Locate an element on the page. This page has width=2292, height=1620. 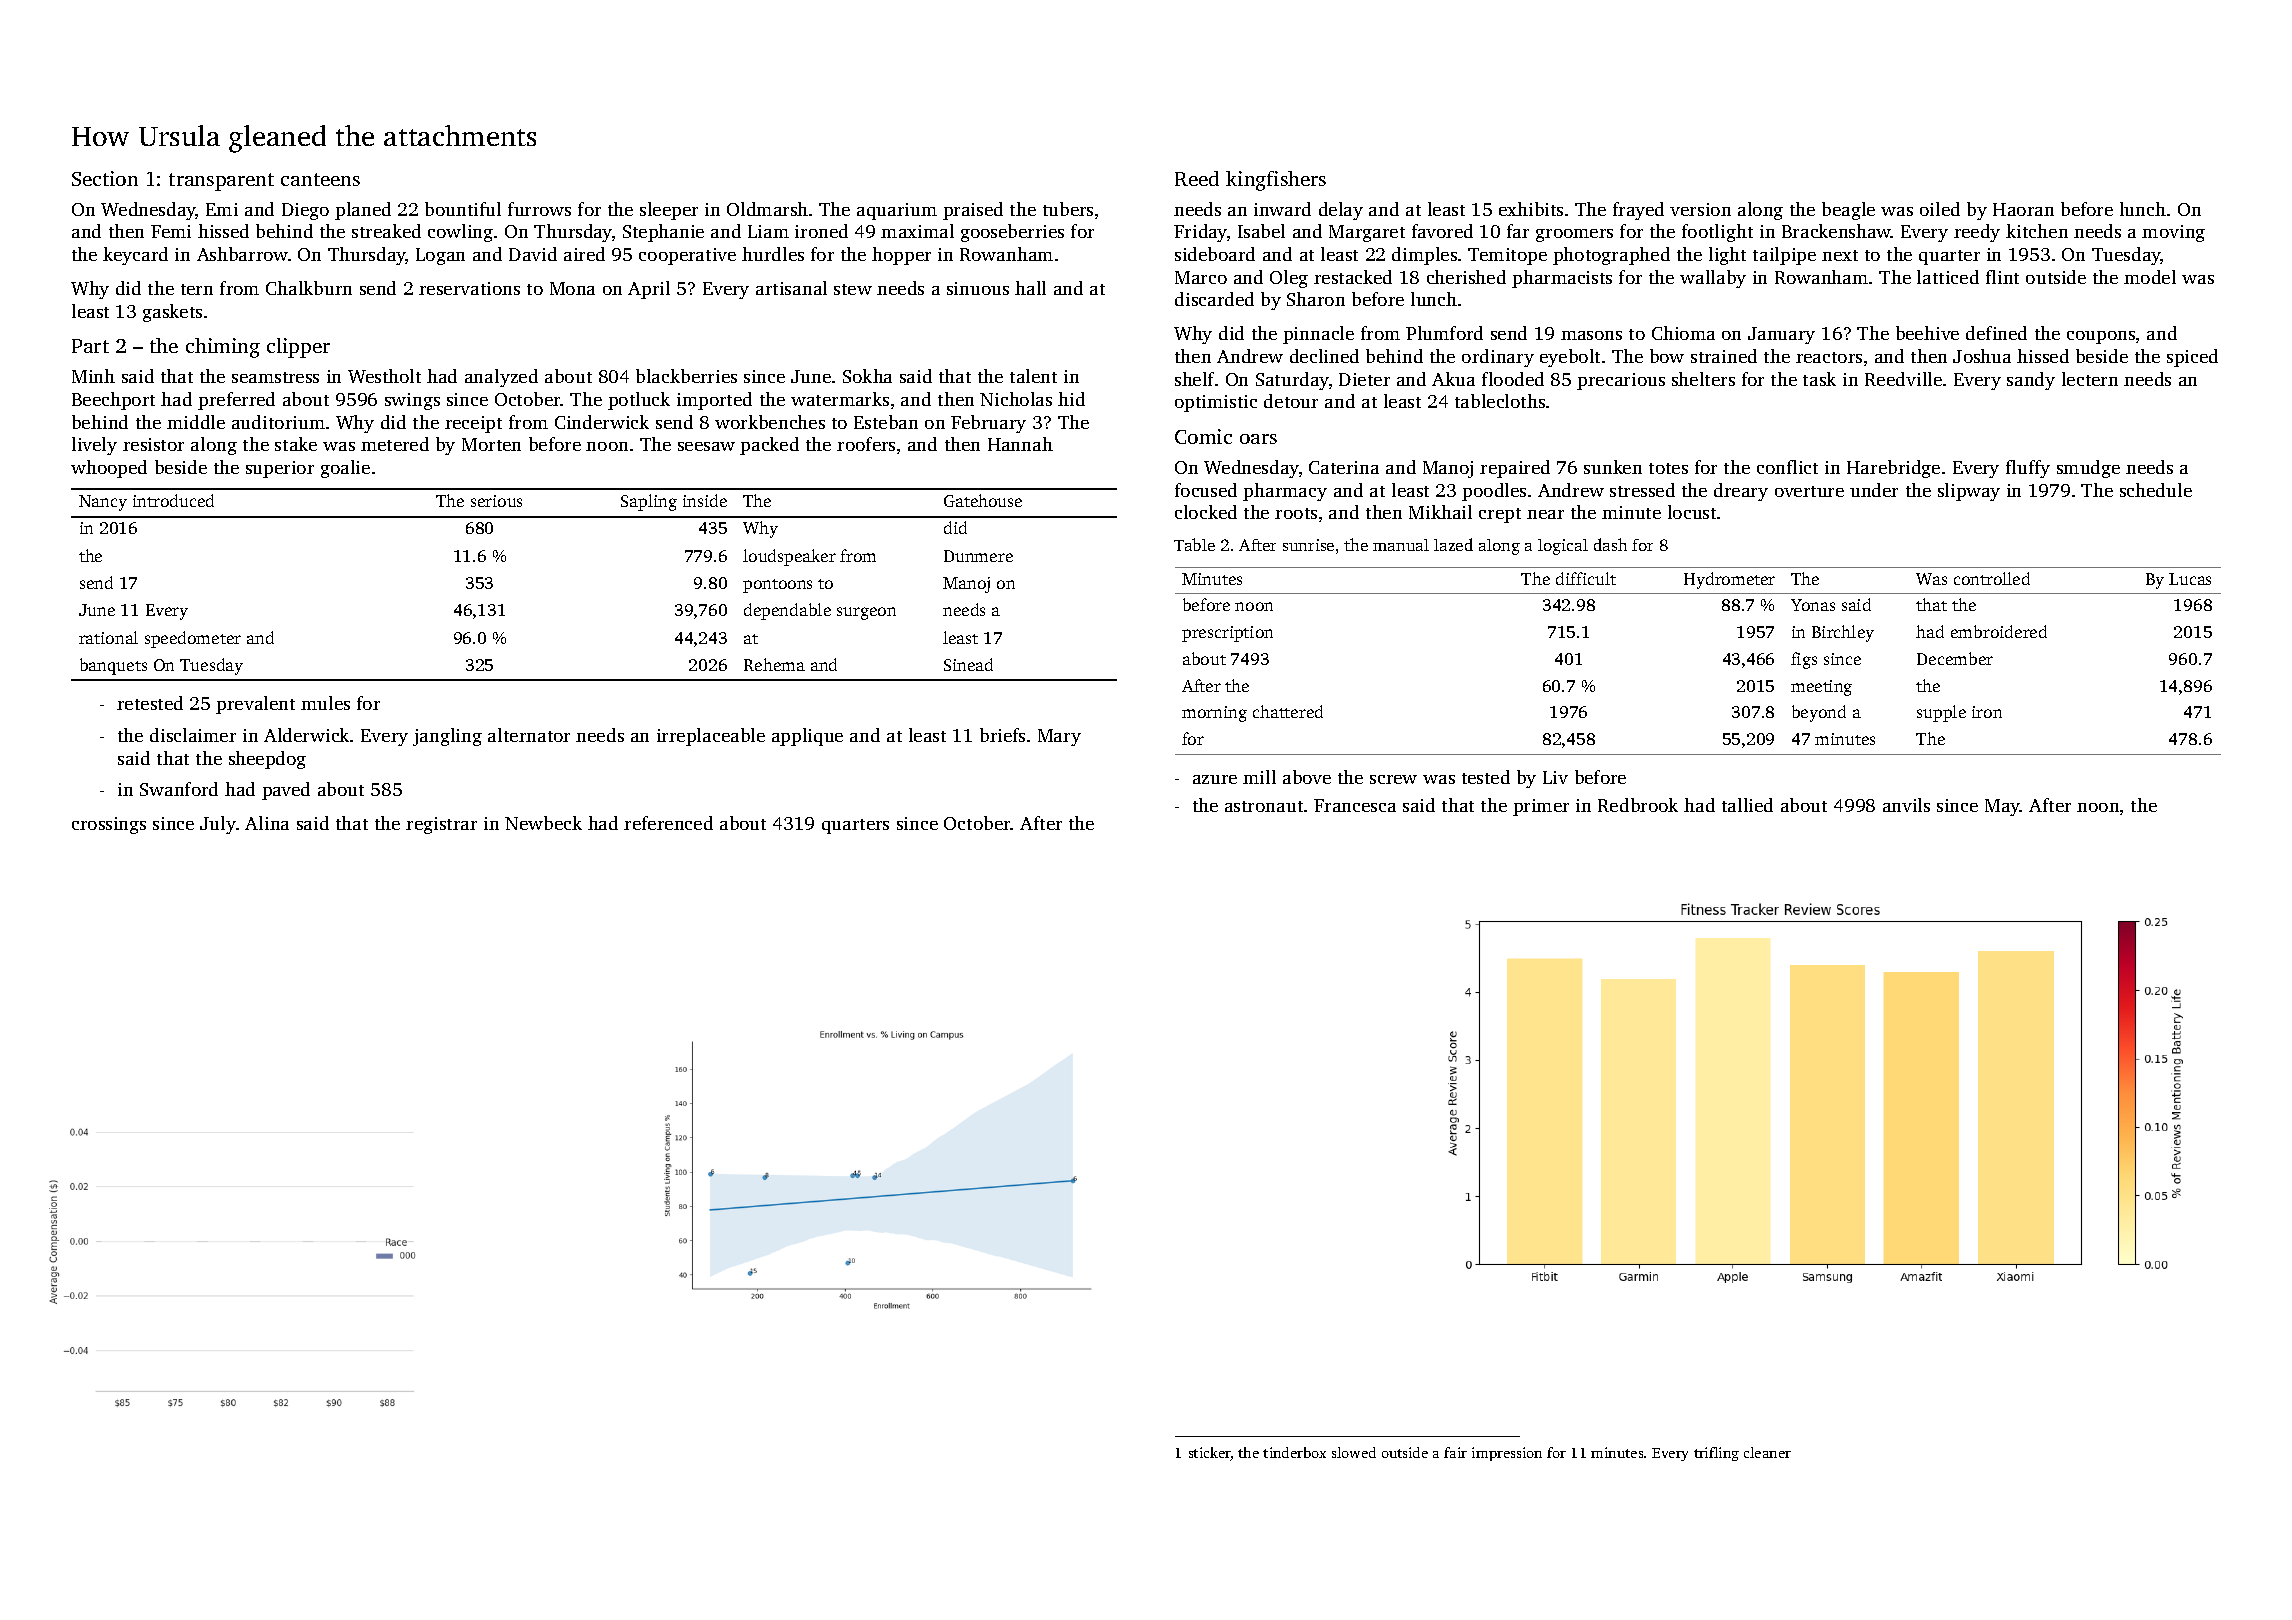
impression is located at coordinates (1507, 1454).
